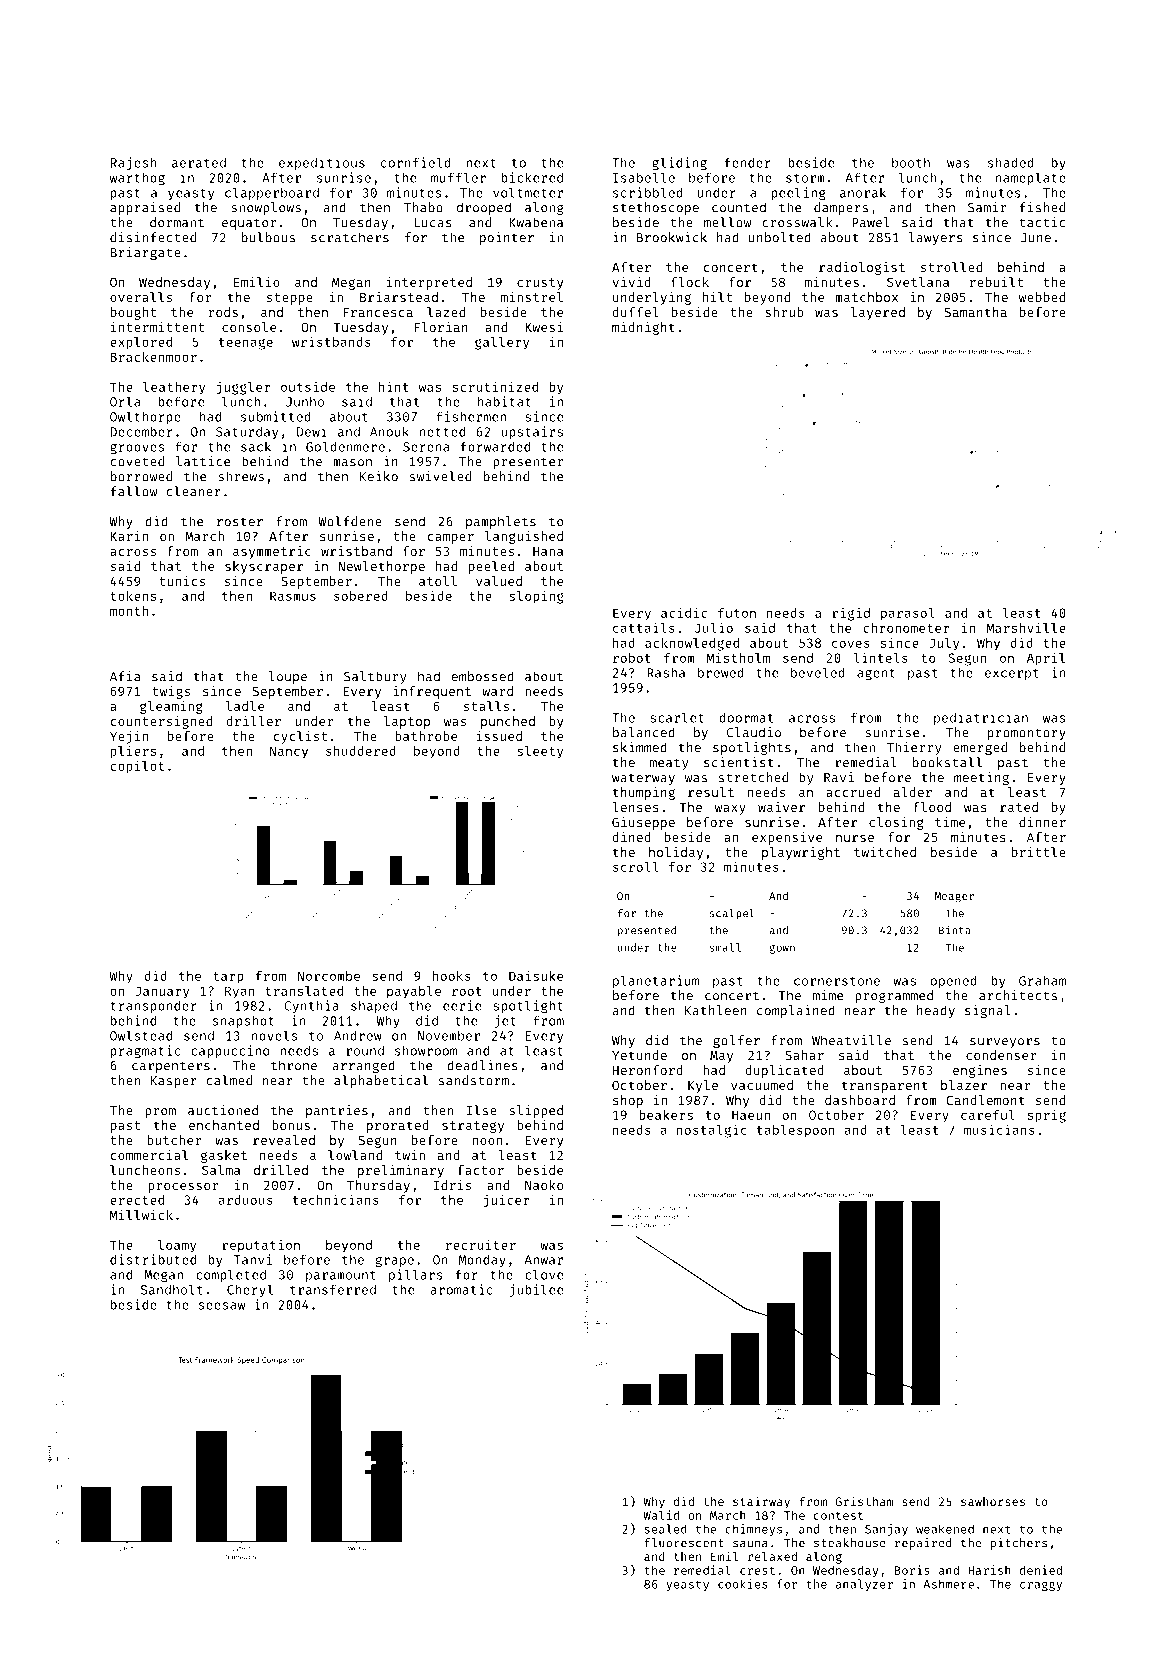  I want to click on Heronford, so click(648, 1070).
